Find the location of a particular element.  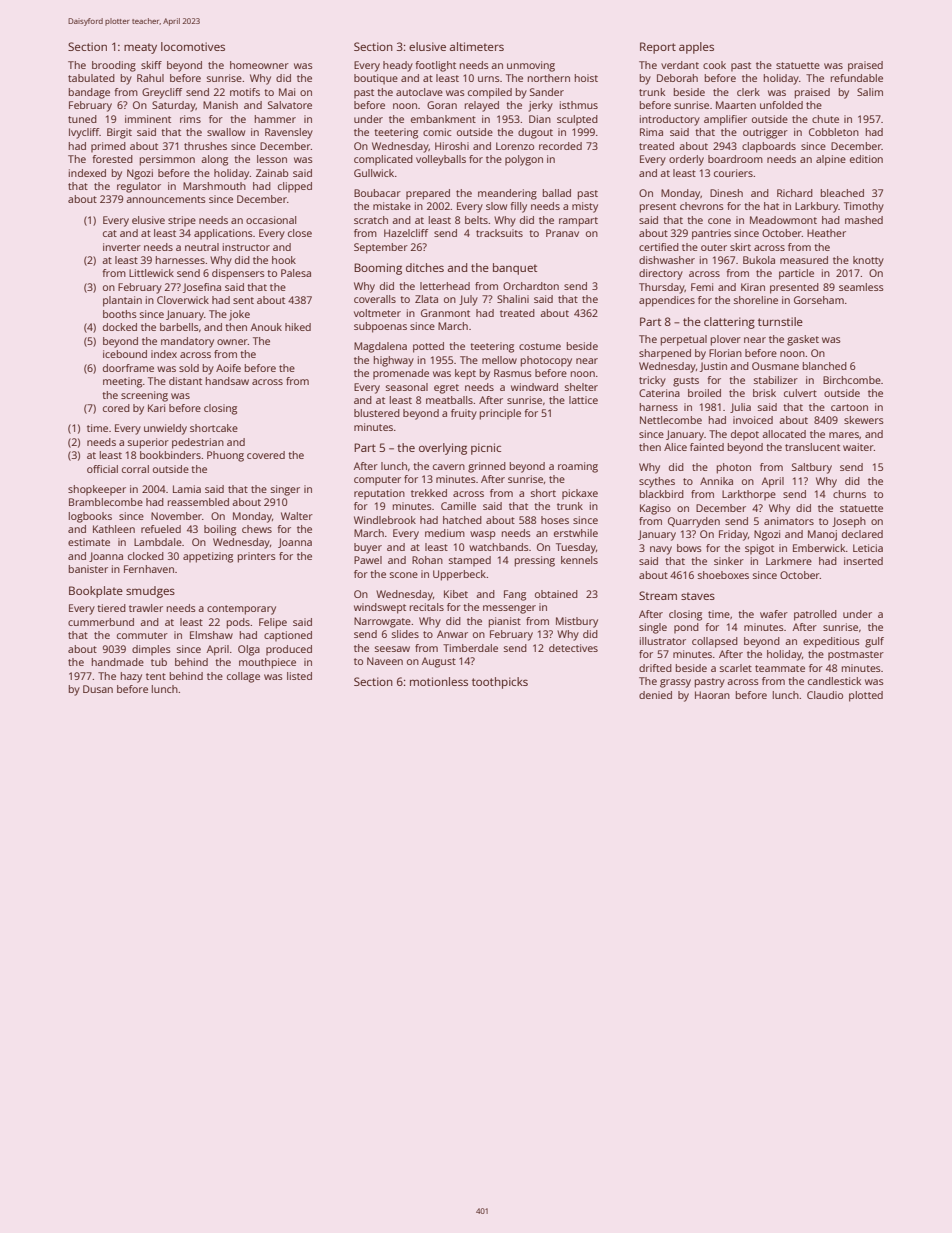

Kibet is located at coordinates (456, 594).
